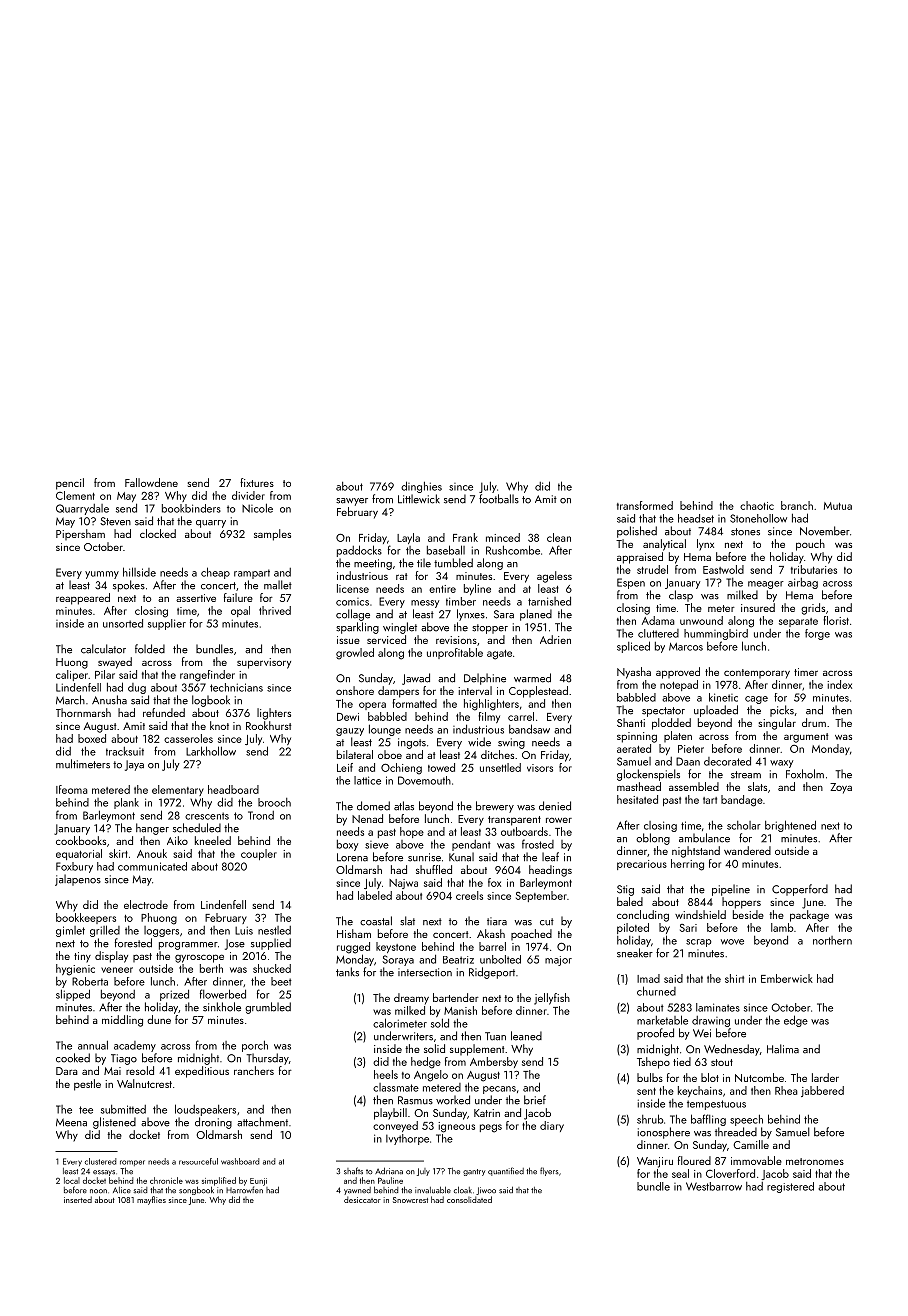 The height and width of the screenshot is (1316, 908). Describe the element at coordinates (92, 738) in the screenshot. I see `boxed` at that location.
